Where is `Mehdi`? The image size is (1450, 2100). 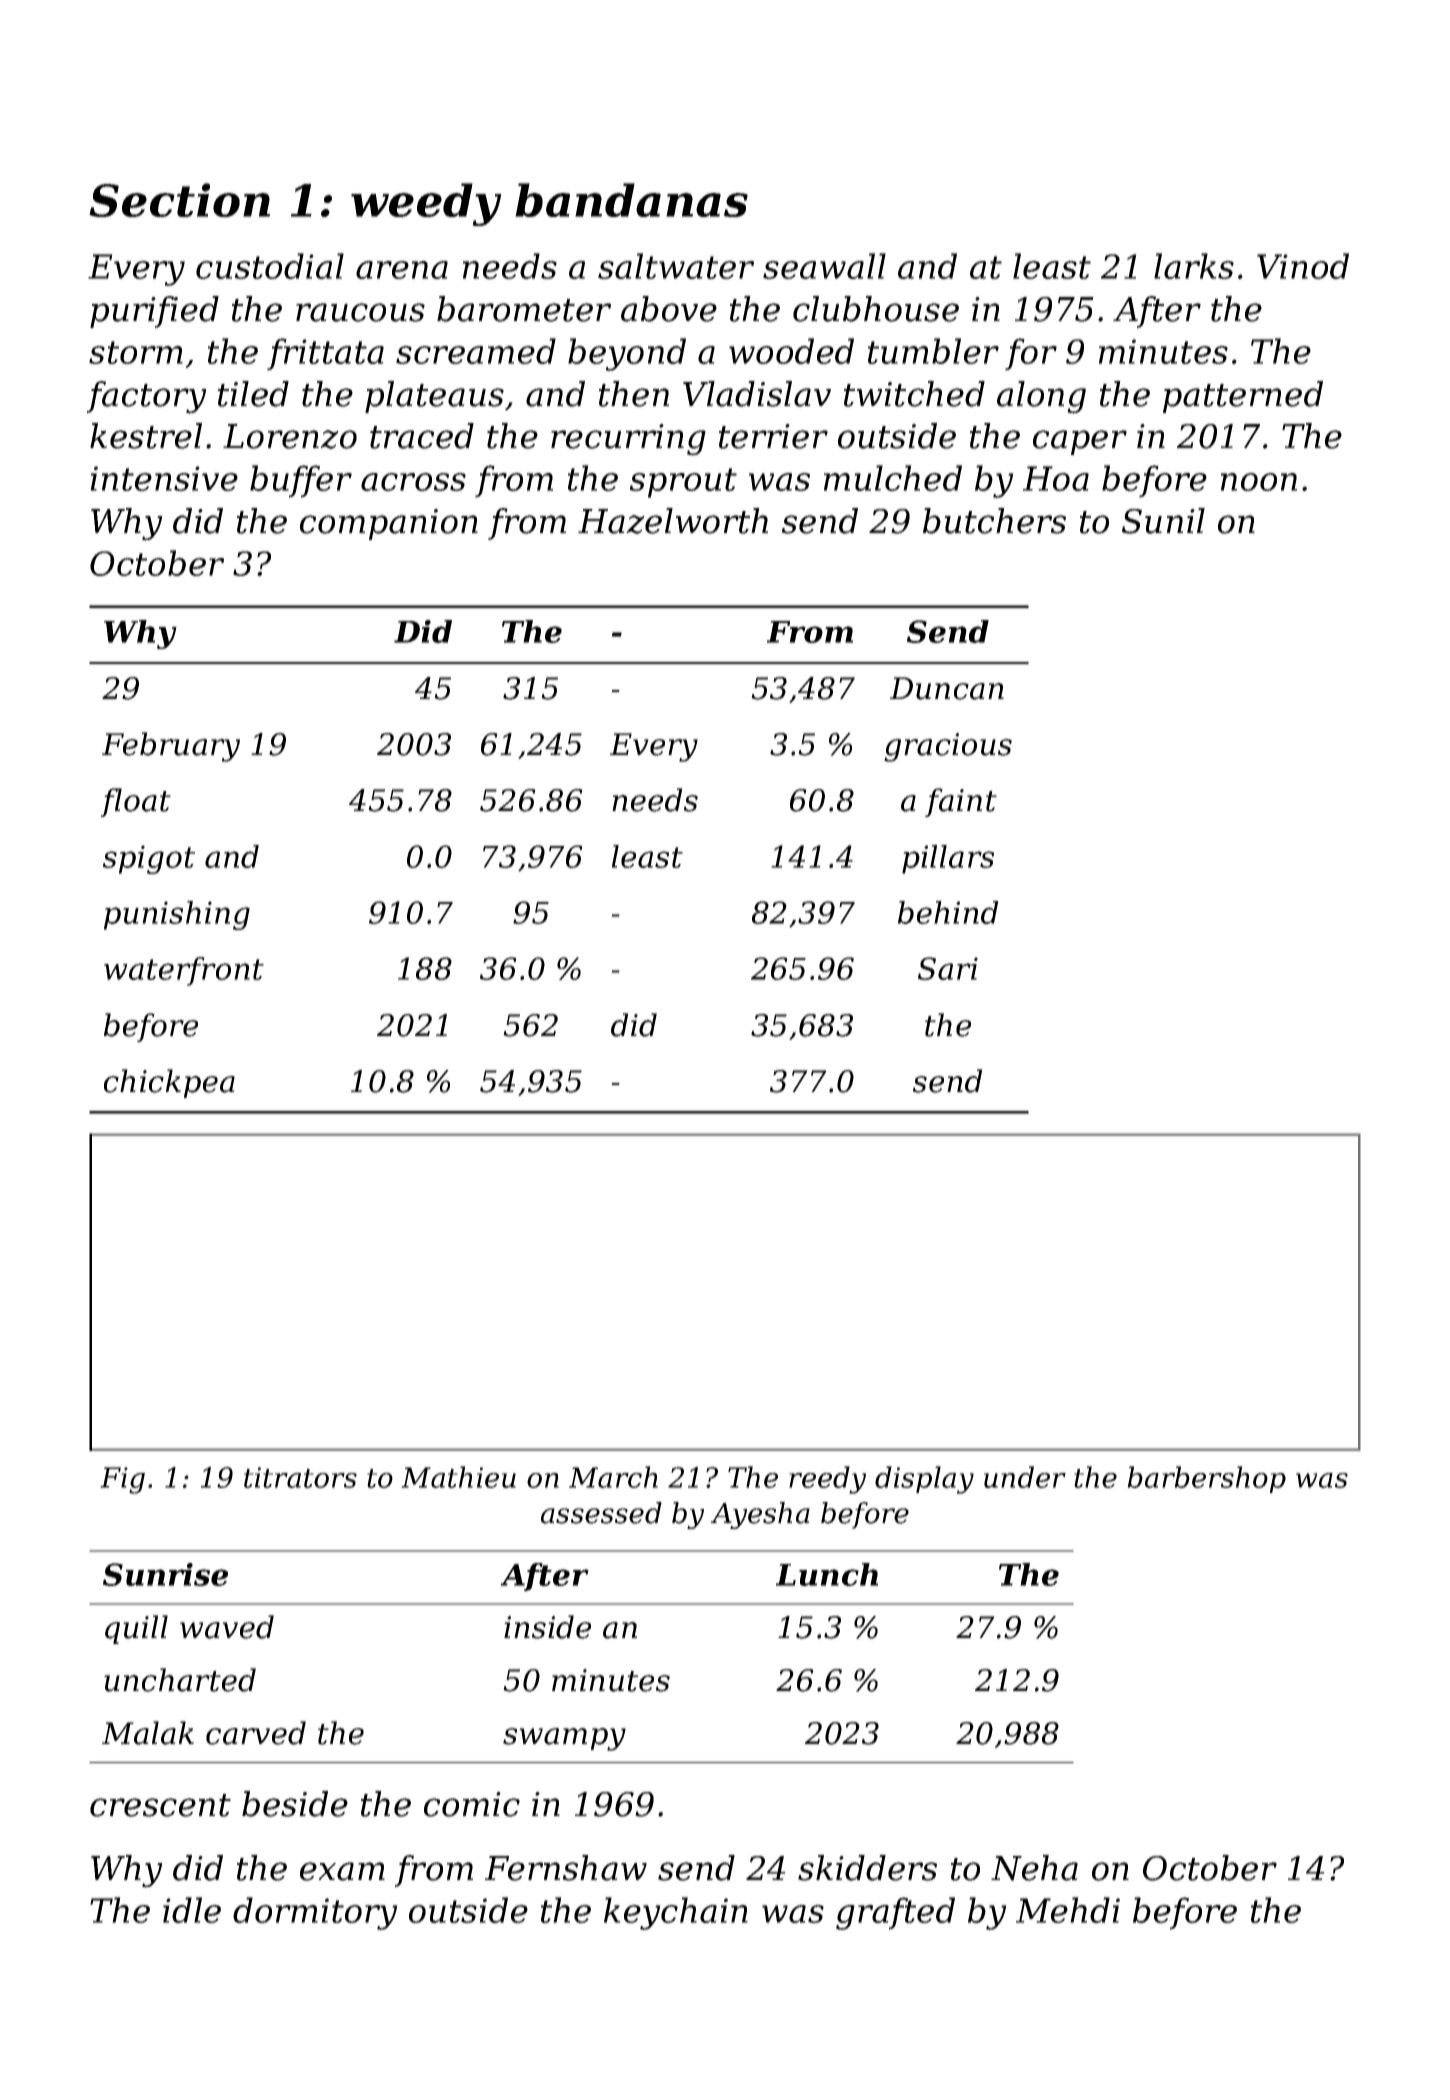 Mehdi is located at coordinates (1068, 1910).
